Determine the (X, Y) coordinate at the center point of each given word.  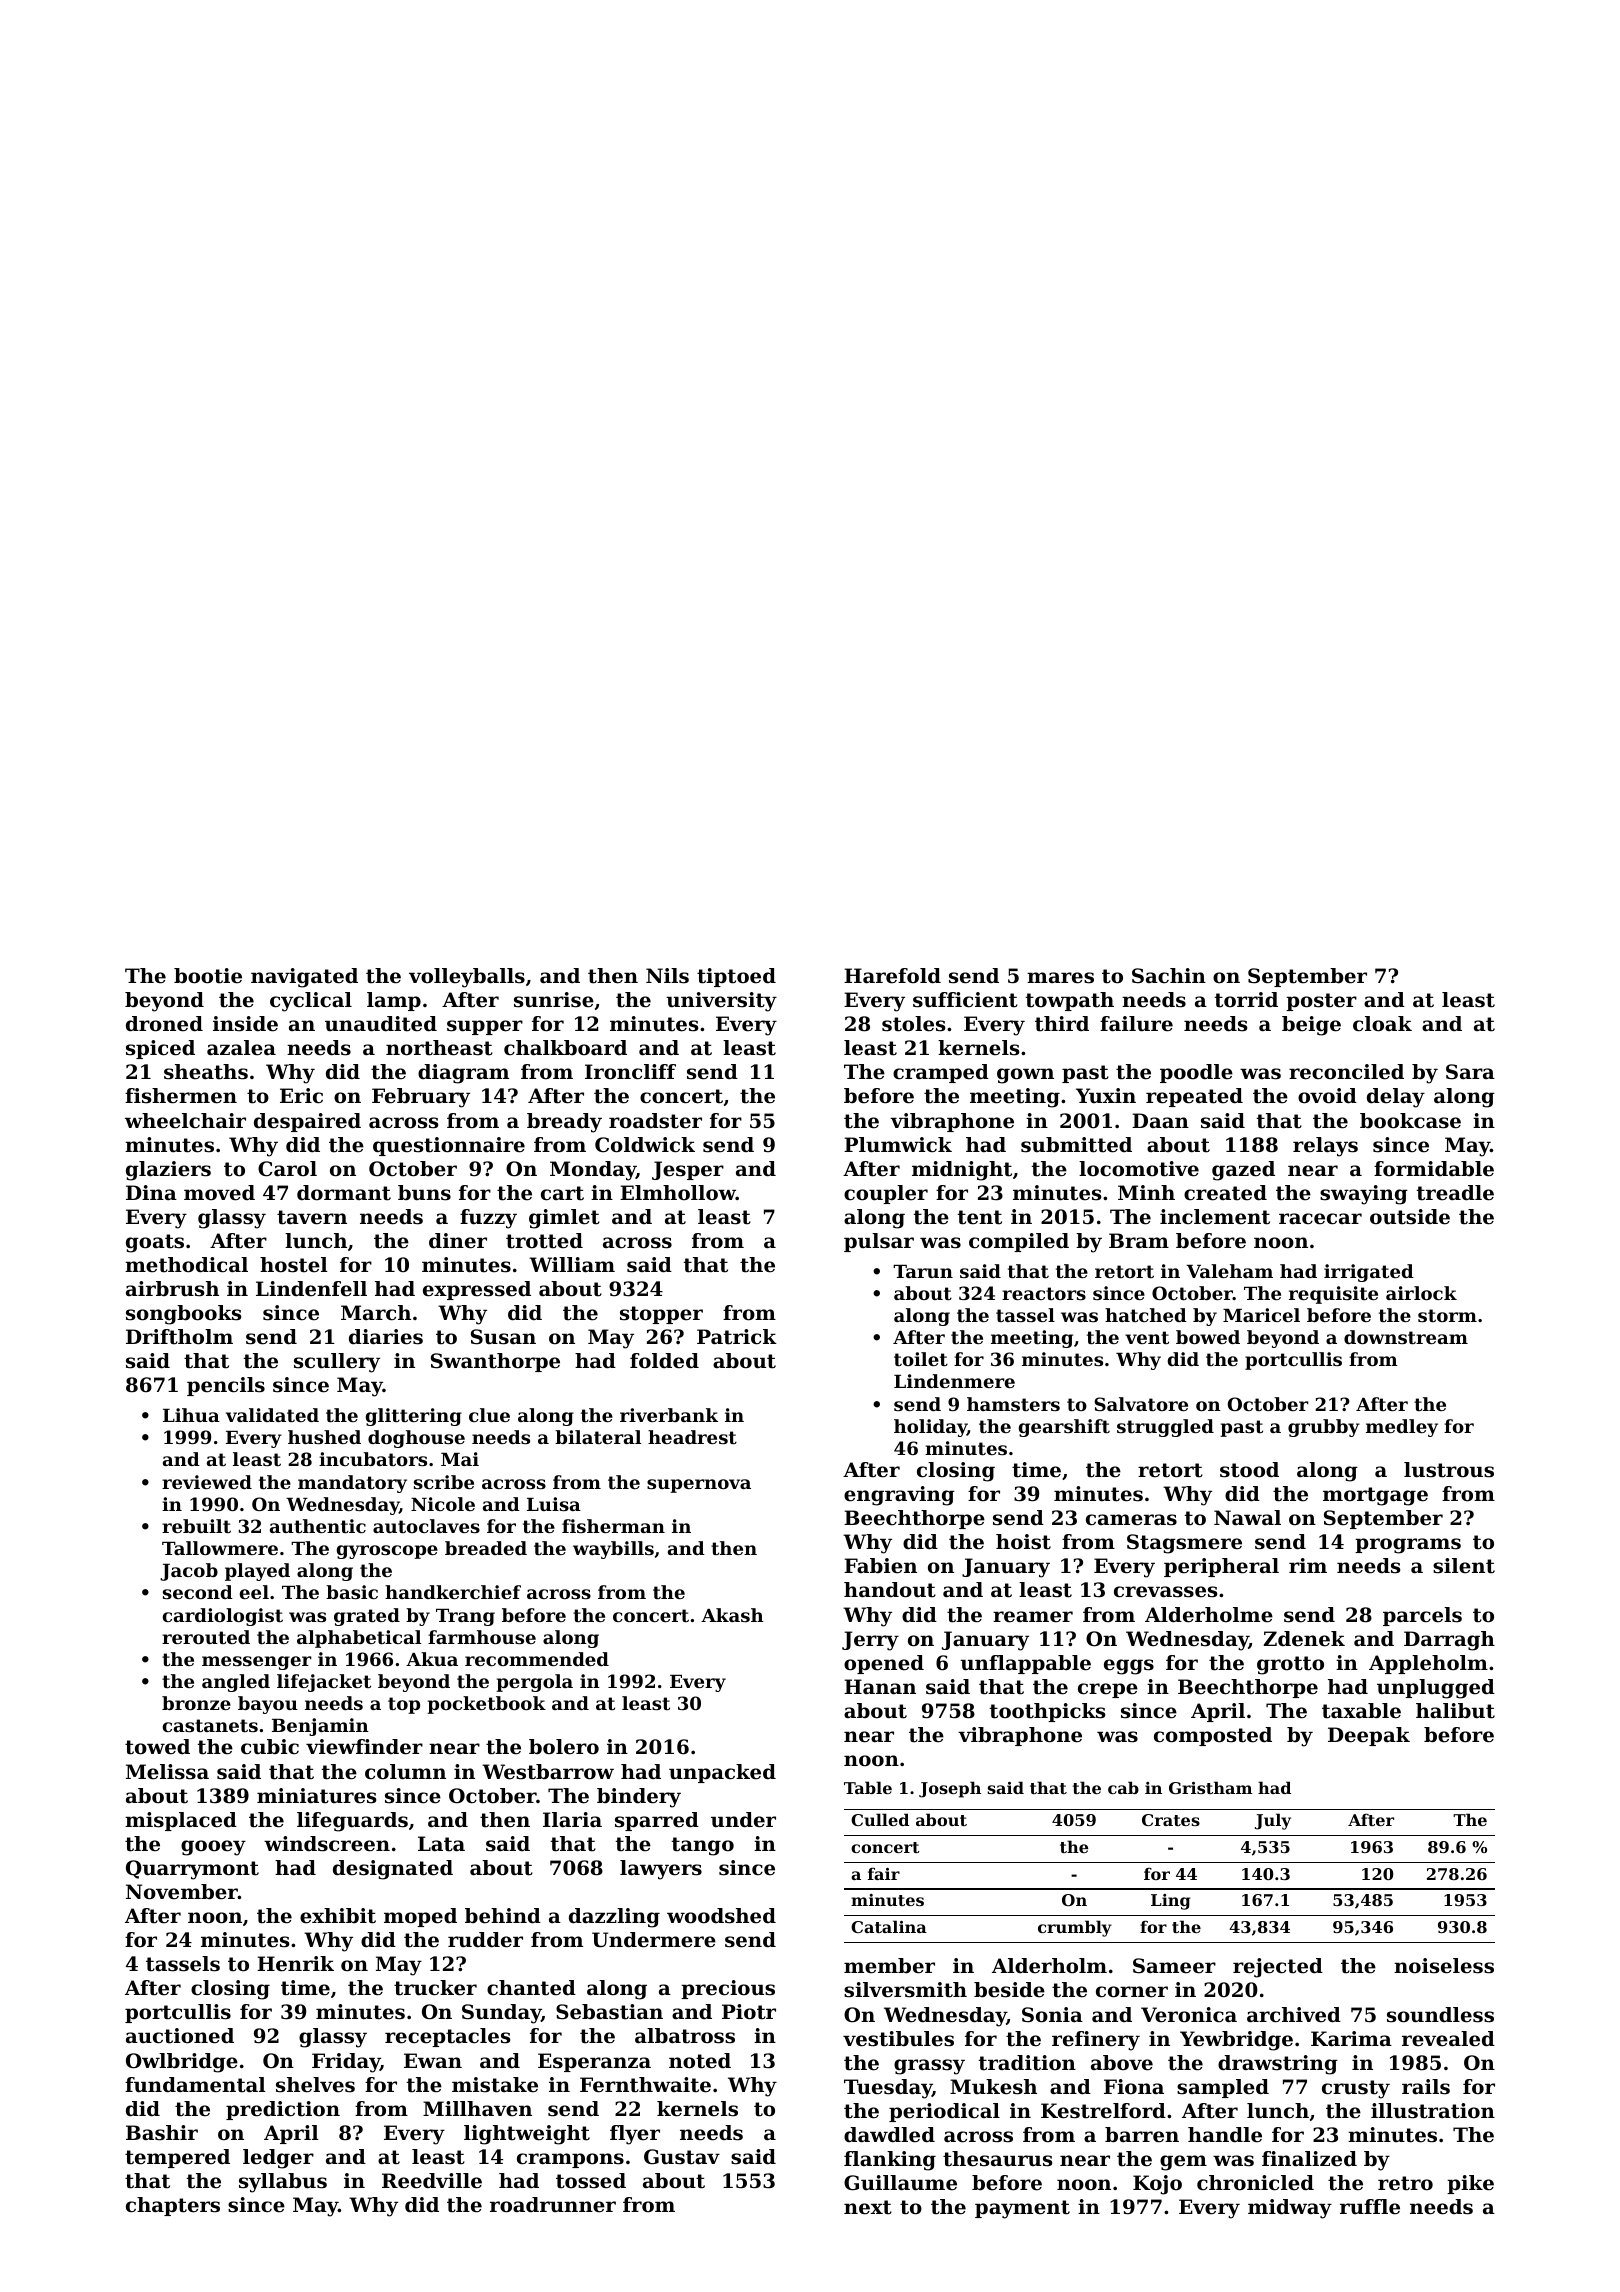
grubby (1324, 1428)
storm (1447, 1315)
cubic (270, 1747)
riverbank (669, 1415)
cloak (1382, 1024)
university (721, 1002)
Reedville (432, 2181)
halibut (1455, 1711)
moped (420, 1917)
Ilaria (572, 1819)
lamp (394, 1001)
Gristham (1210, 1787)
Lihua (191, 1415)
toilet (921, 1359)
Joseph (950, 1789)
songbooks (183, 1315)
